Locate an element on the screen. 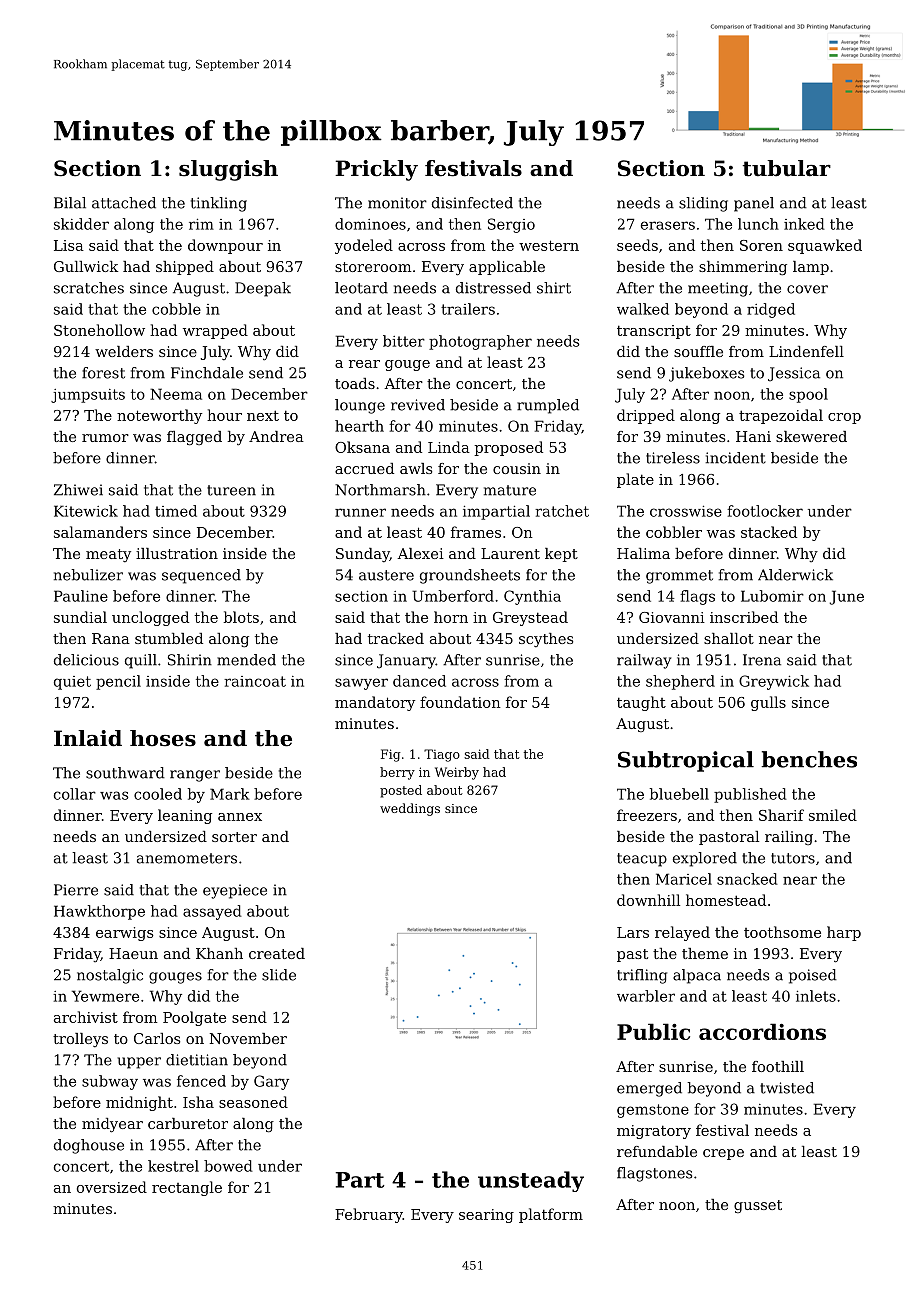 This screenshot has height=1308, width=924. Haeun is located at coordinates (133, 953).
